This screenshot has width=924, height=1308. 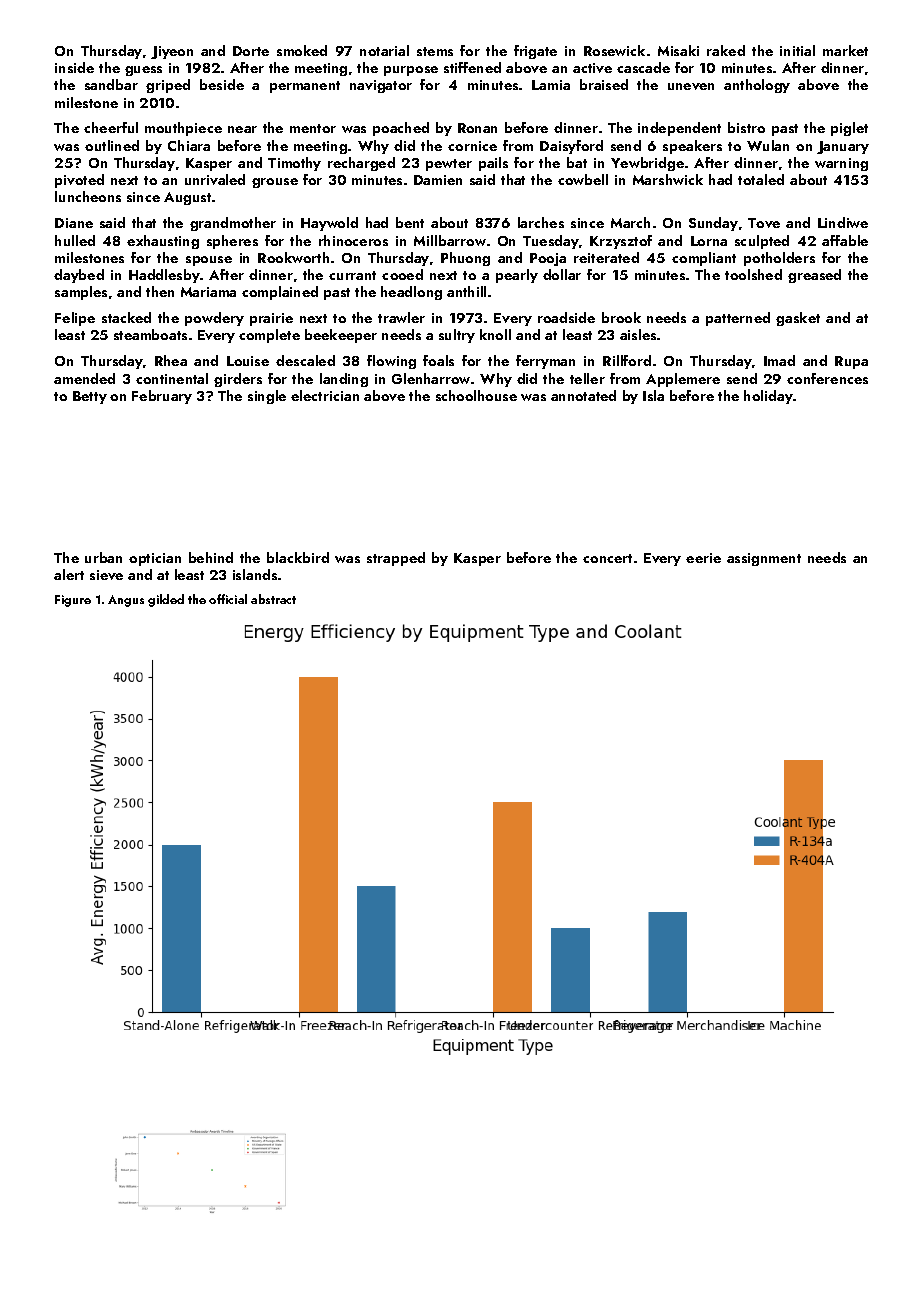 I want to click on Jiyeon, so click(x=172, y=52).
